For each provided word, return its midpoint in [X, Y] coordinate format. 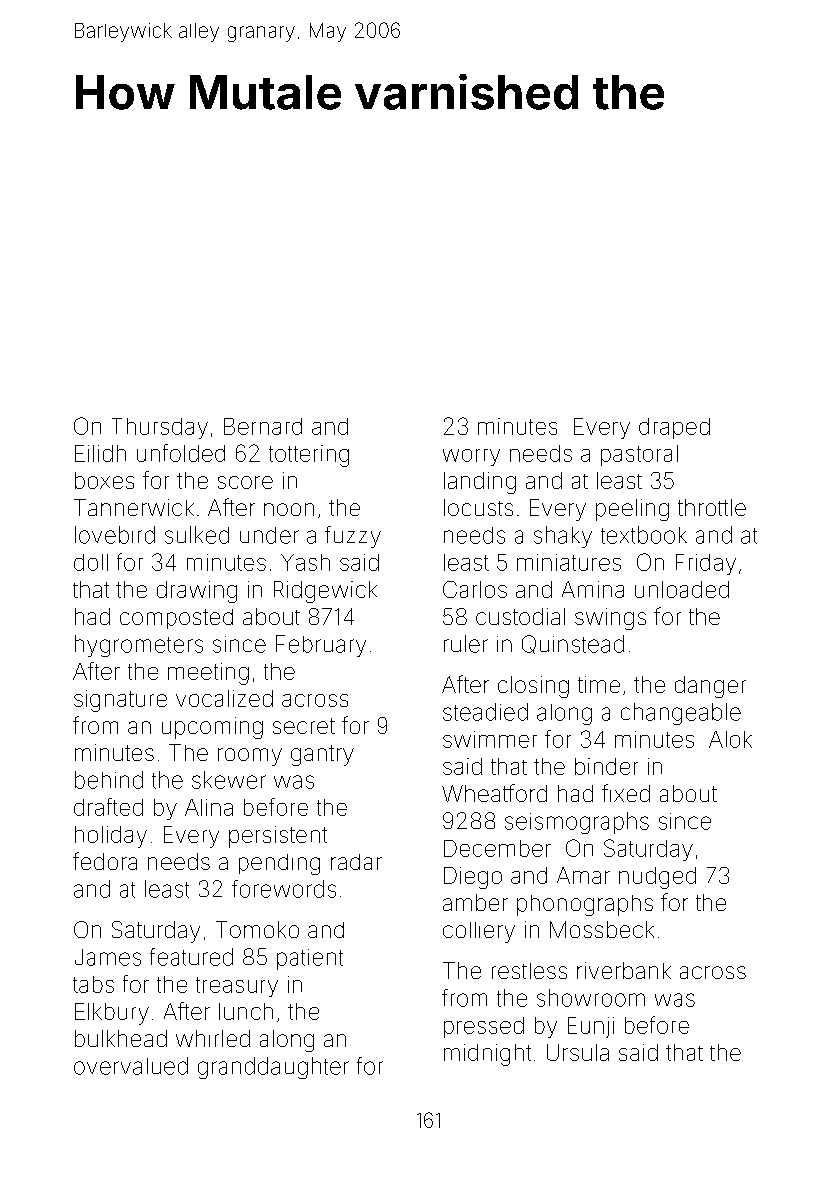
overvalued [131, 1066]
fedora [105, 861]
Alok [730, 739]
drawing [197, 592]
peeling [632, 510]
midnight [487, 1055]
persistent [278, 837]
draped [674, 428]
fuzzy [353, 537]
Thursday [160, 428]
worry [471, 457]
